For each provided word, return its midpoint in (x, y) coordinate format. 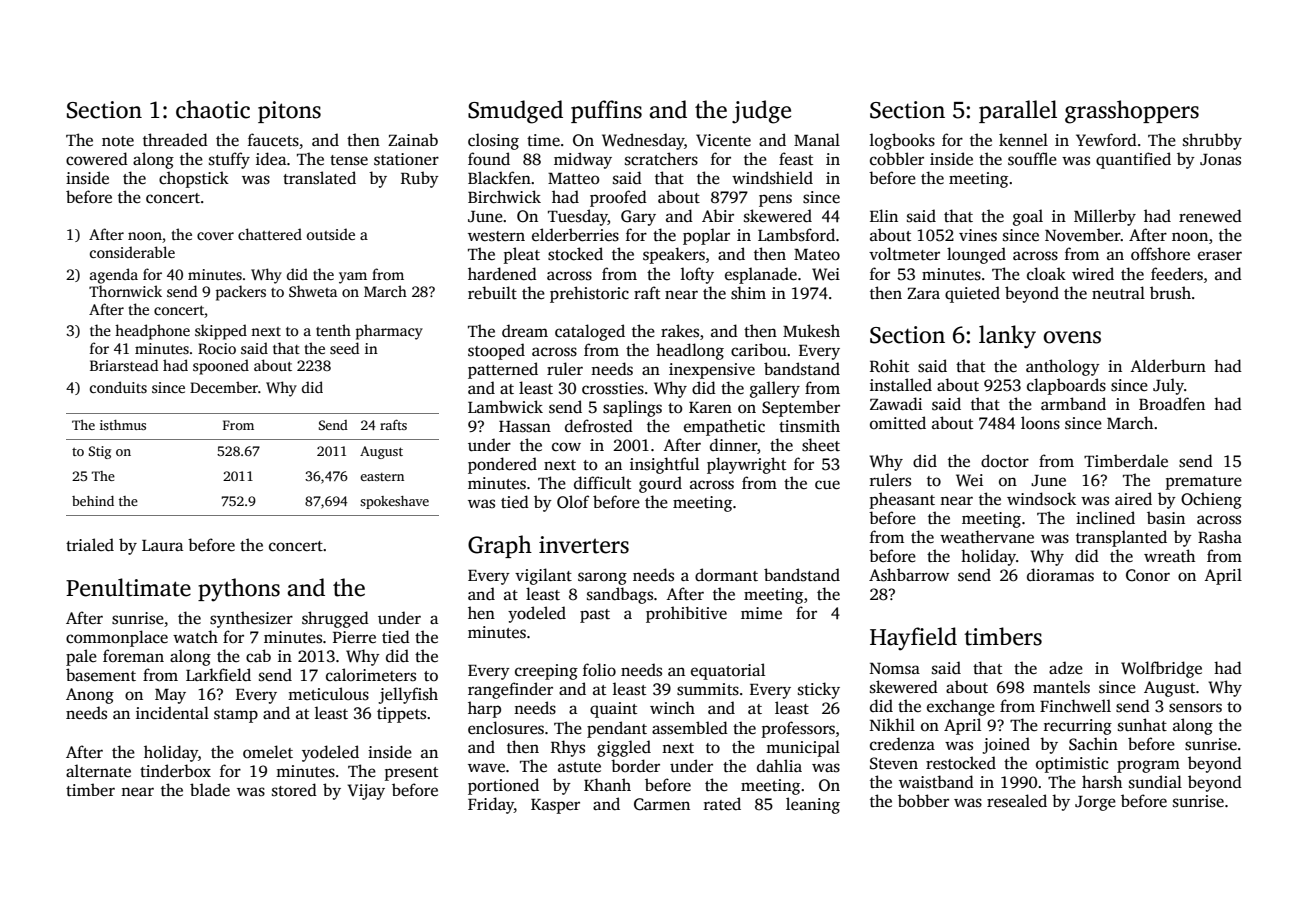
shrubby (1212, 141)
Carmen (662, 804)
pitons (289, 112)
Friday (491, 805)
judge (761, 112)
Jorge (1095, 803)
